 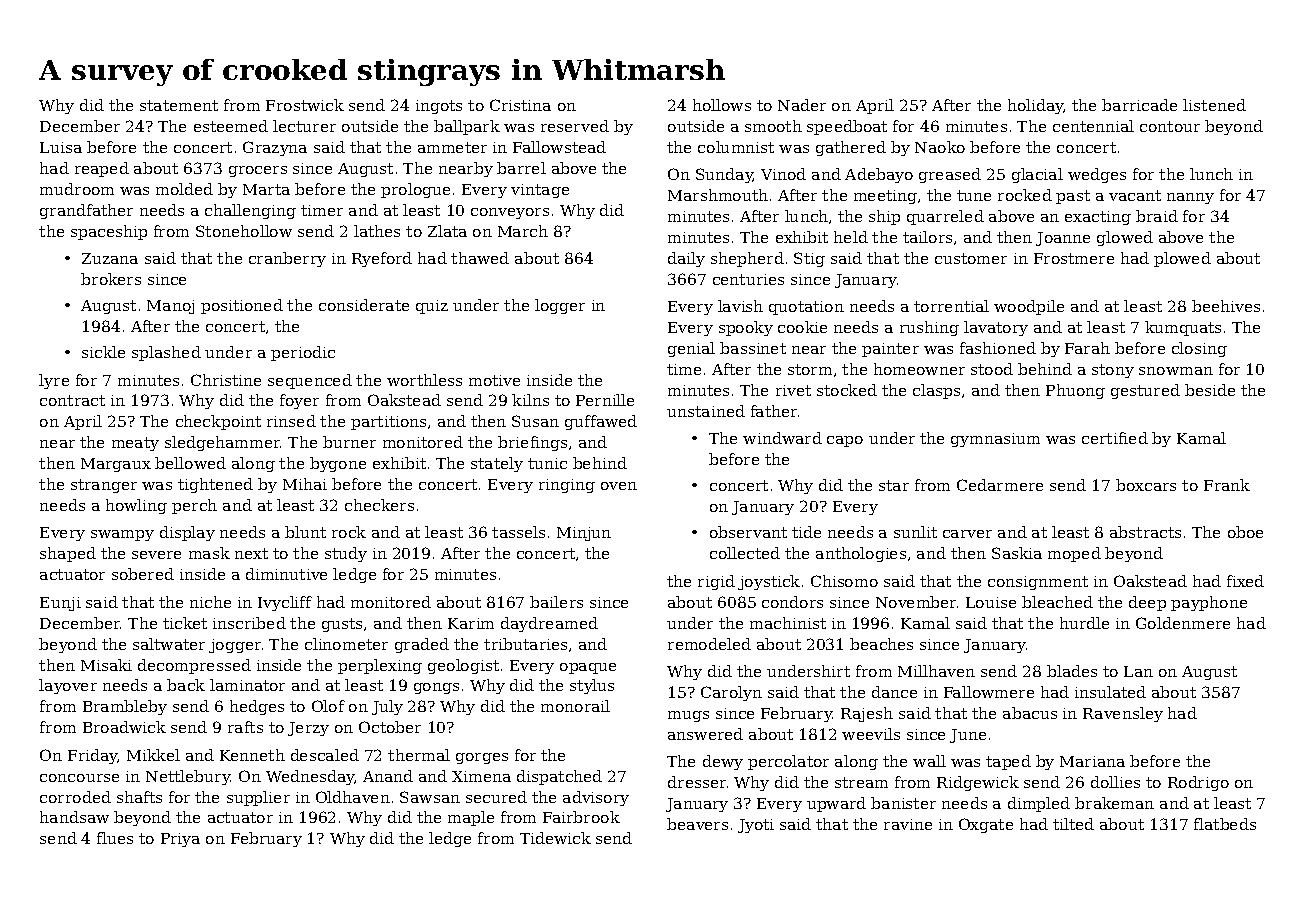 What do you see at coordinates (1225, 824) in the image?
I see `flatbeds` at bounding box center [1225, 824].
